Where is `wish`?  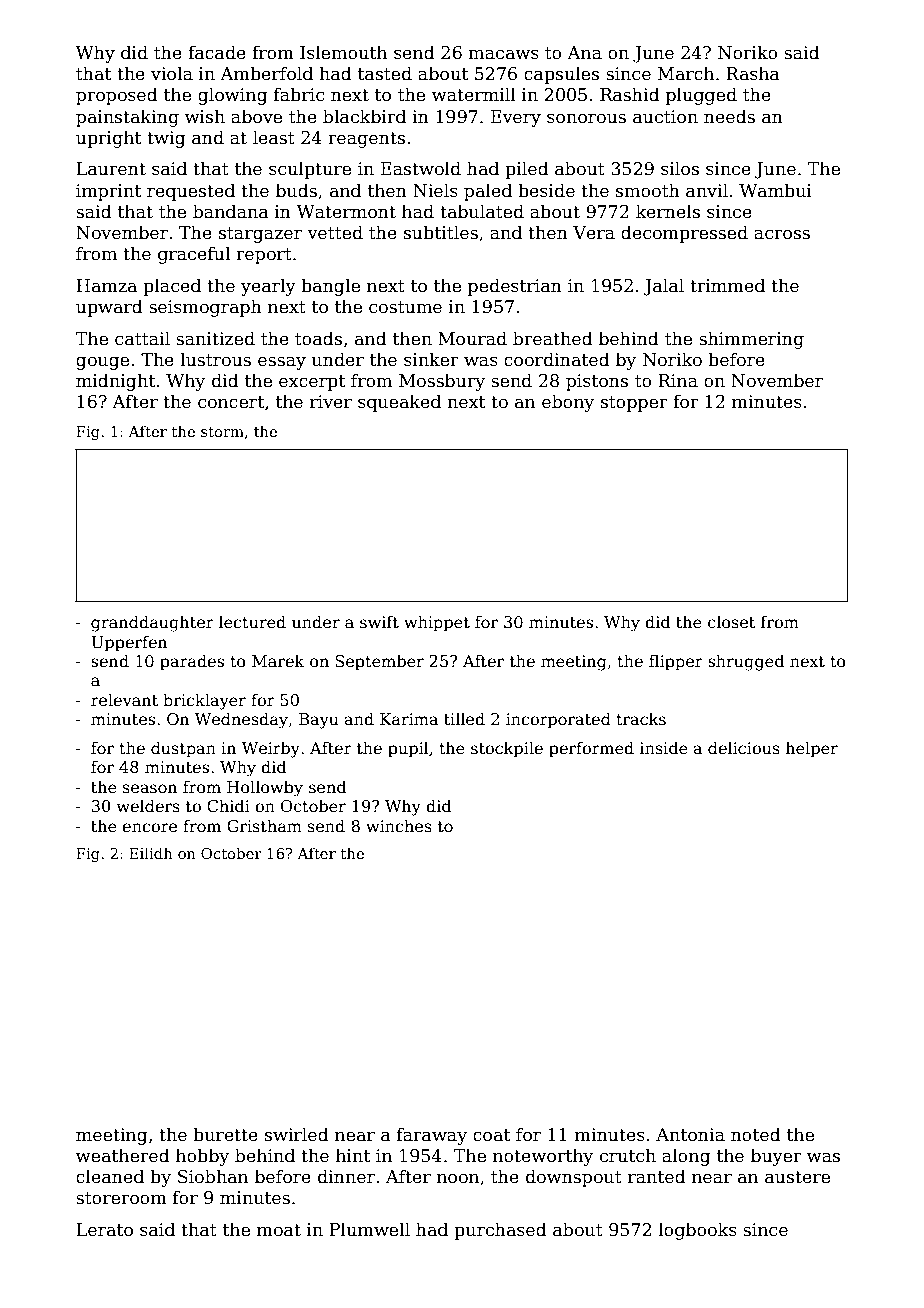 wish is located at coordinates (205, 116).
